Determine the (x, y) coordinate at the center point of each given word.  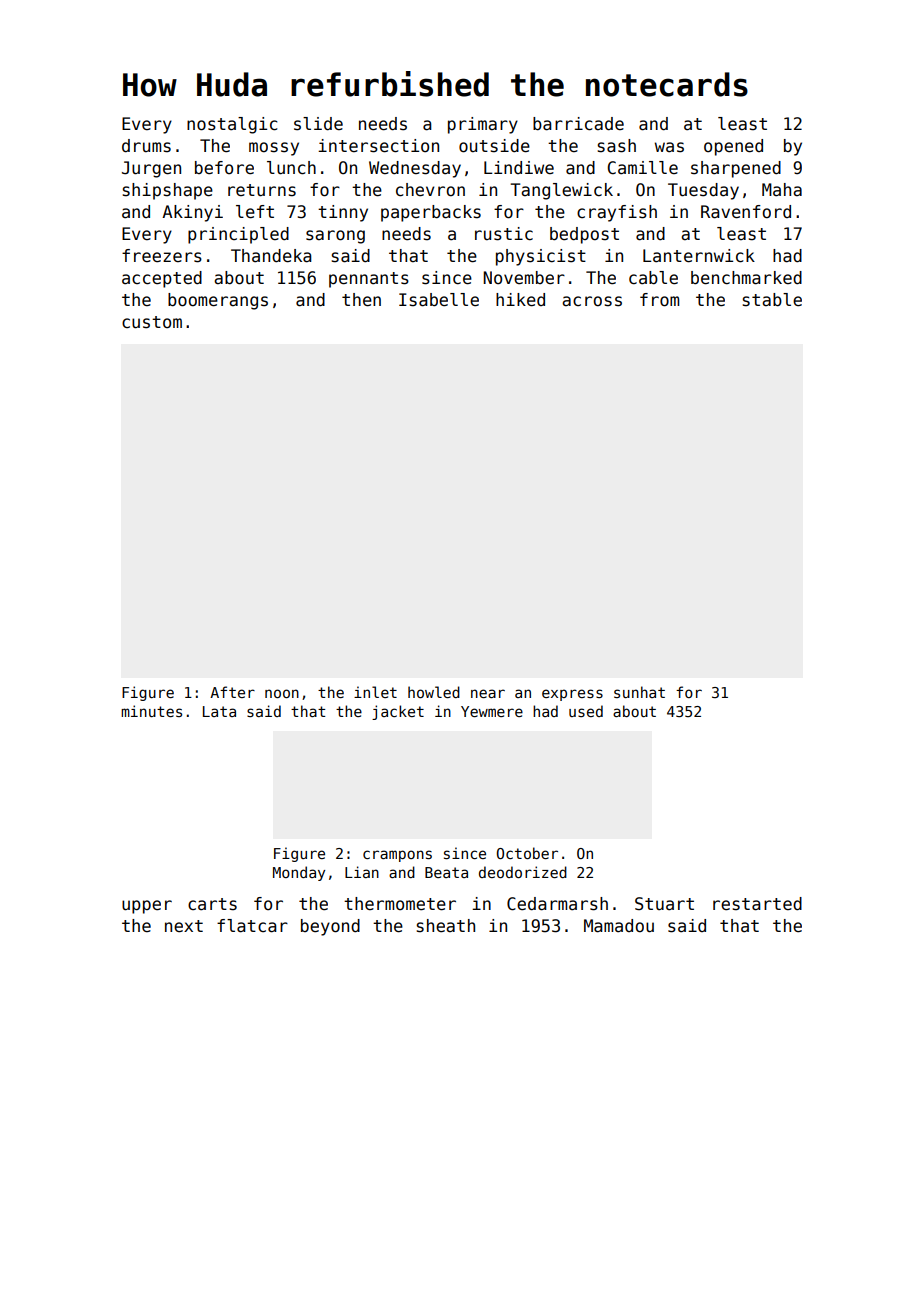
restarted (757, 904)
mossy (274, 149)
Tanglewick (561, 191)
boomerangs (218, 301)
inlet (375, 692)
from (659, 300)
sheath (446, 926)
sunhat (639, 692)
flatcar (252, 926)
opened (733, 147)
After (232, 692)
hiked (520, 300)
